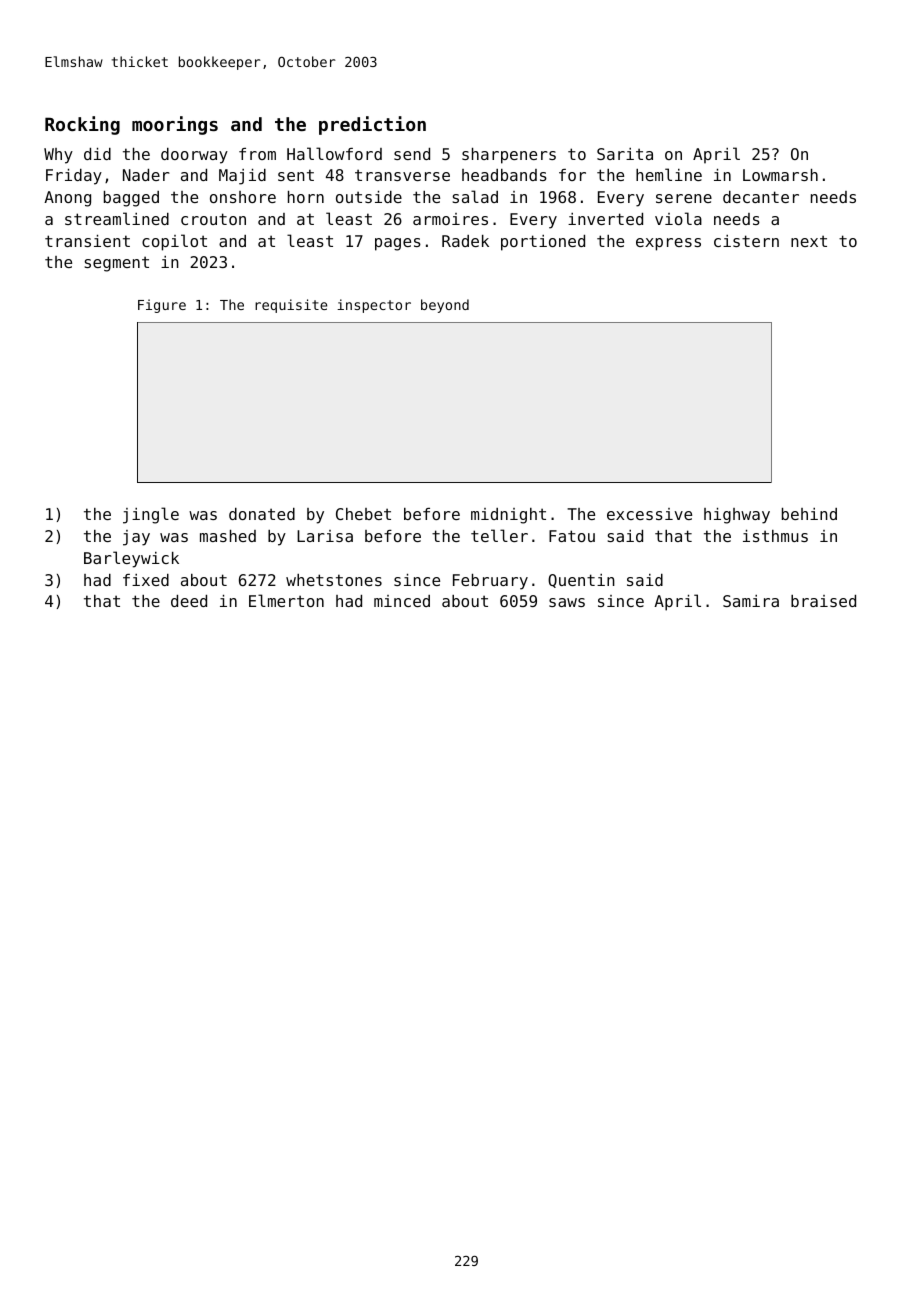 The image size is (908, 1316). What do you see at coordinates (751, 601) in the screenshot?
I see `Samira` at bounding box center [751, 601].
